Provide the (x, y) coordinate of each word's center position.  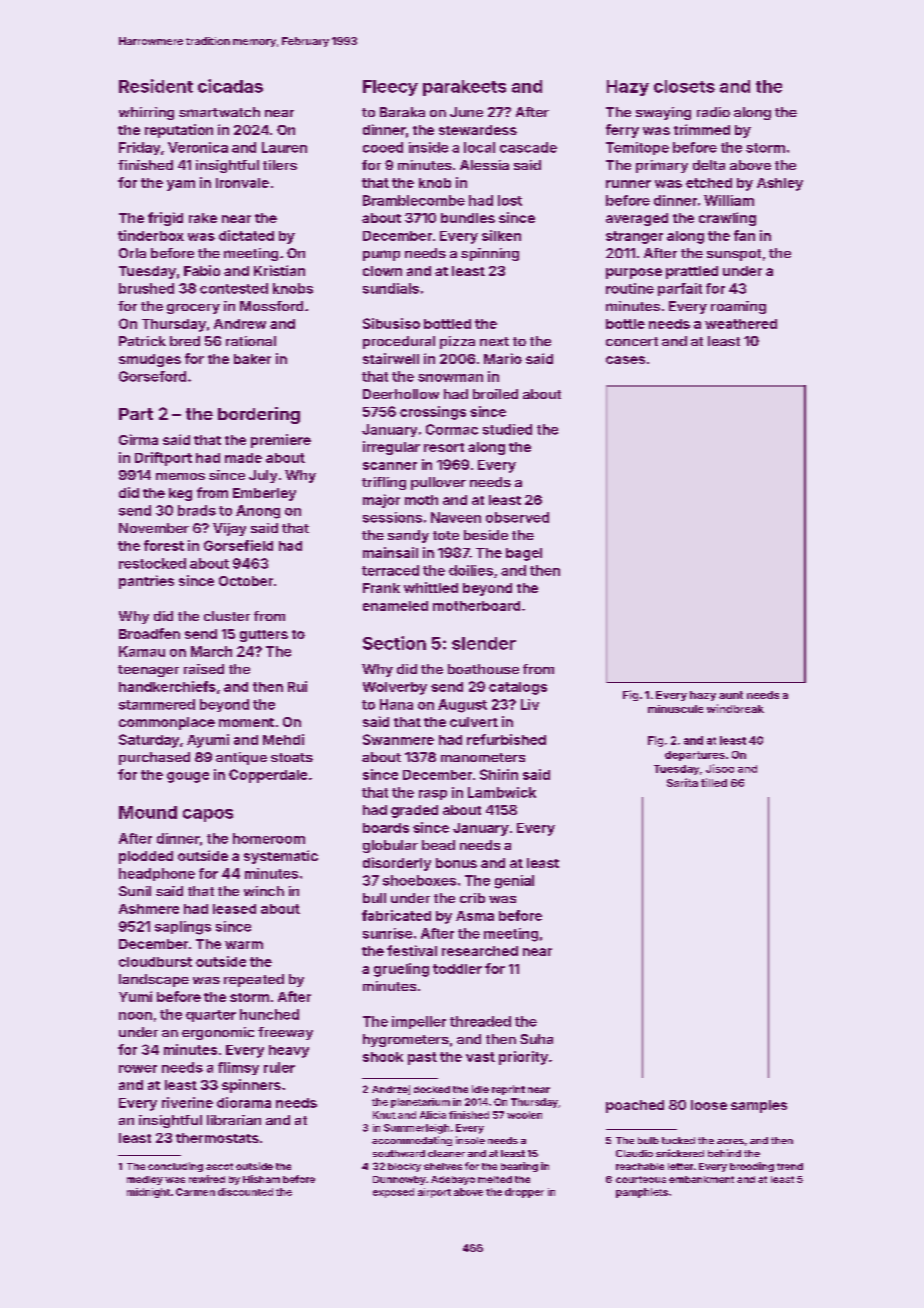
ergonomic (218, 1033)
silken (501, 235)
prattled (692, 272)
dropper (524, 1193)
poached (635, 1106)
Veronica (198, 147)
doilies (471, 570)
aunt (731, 695)
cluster (227, 616)
